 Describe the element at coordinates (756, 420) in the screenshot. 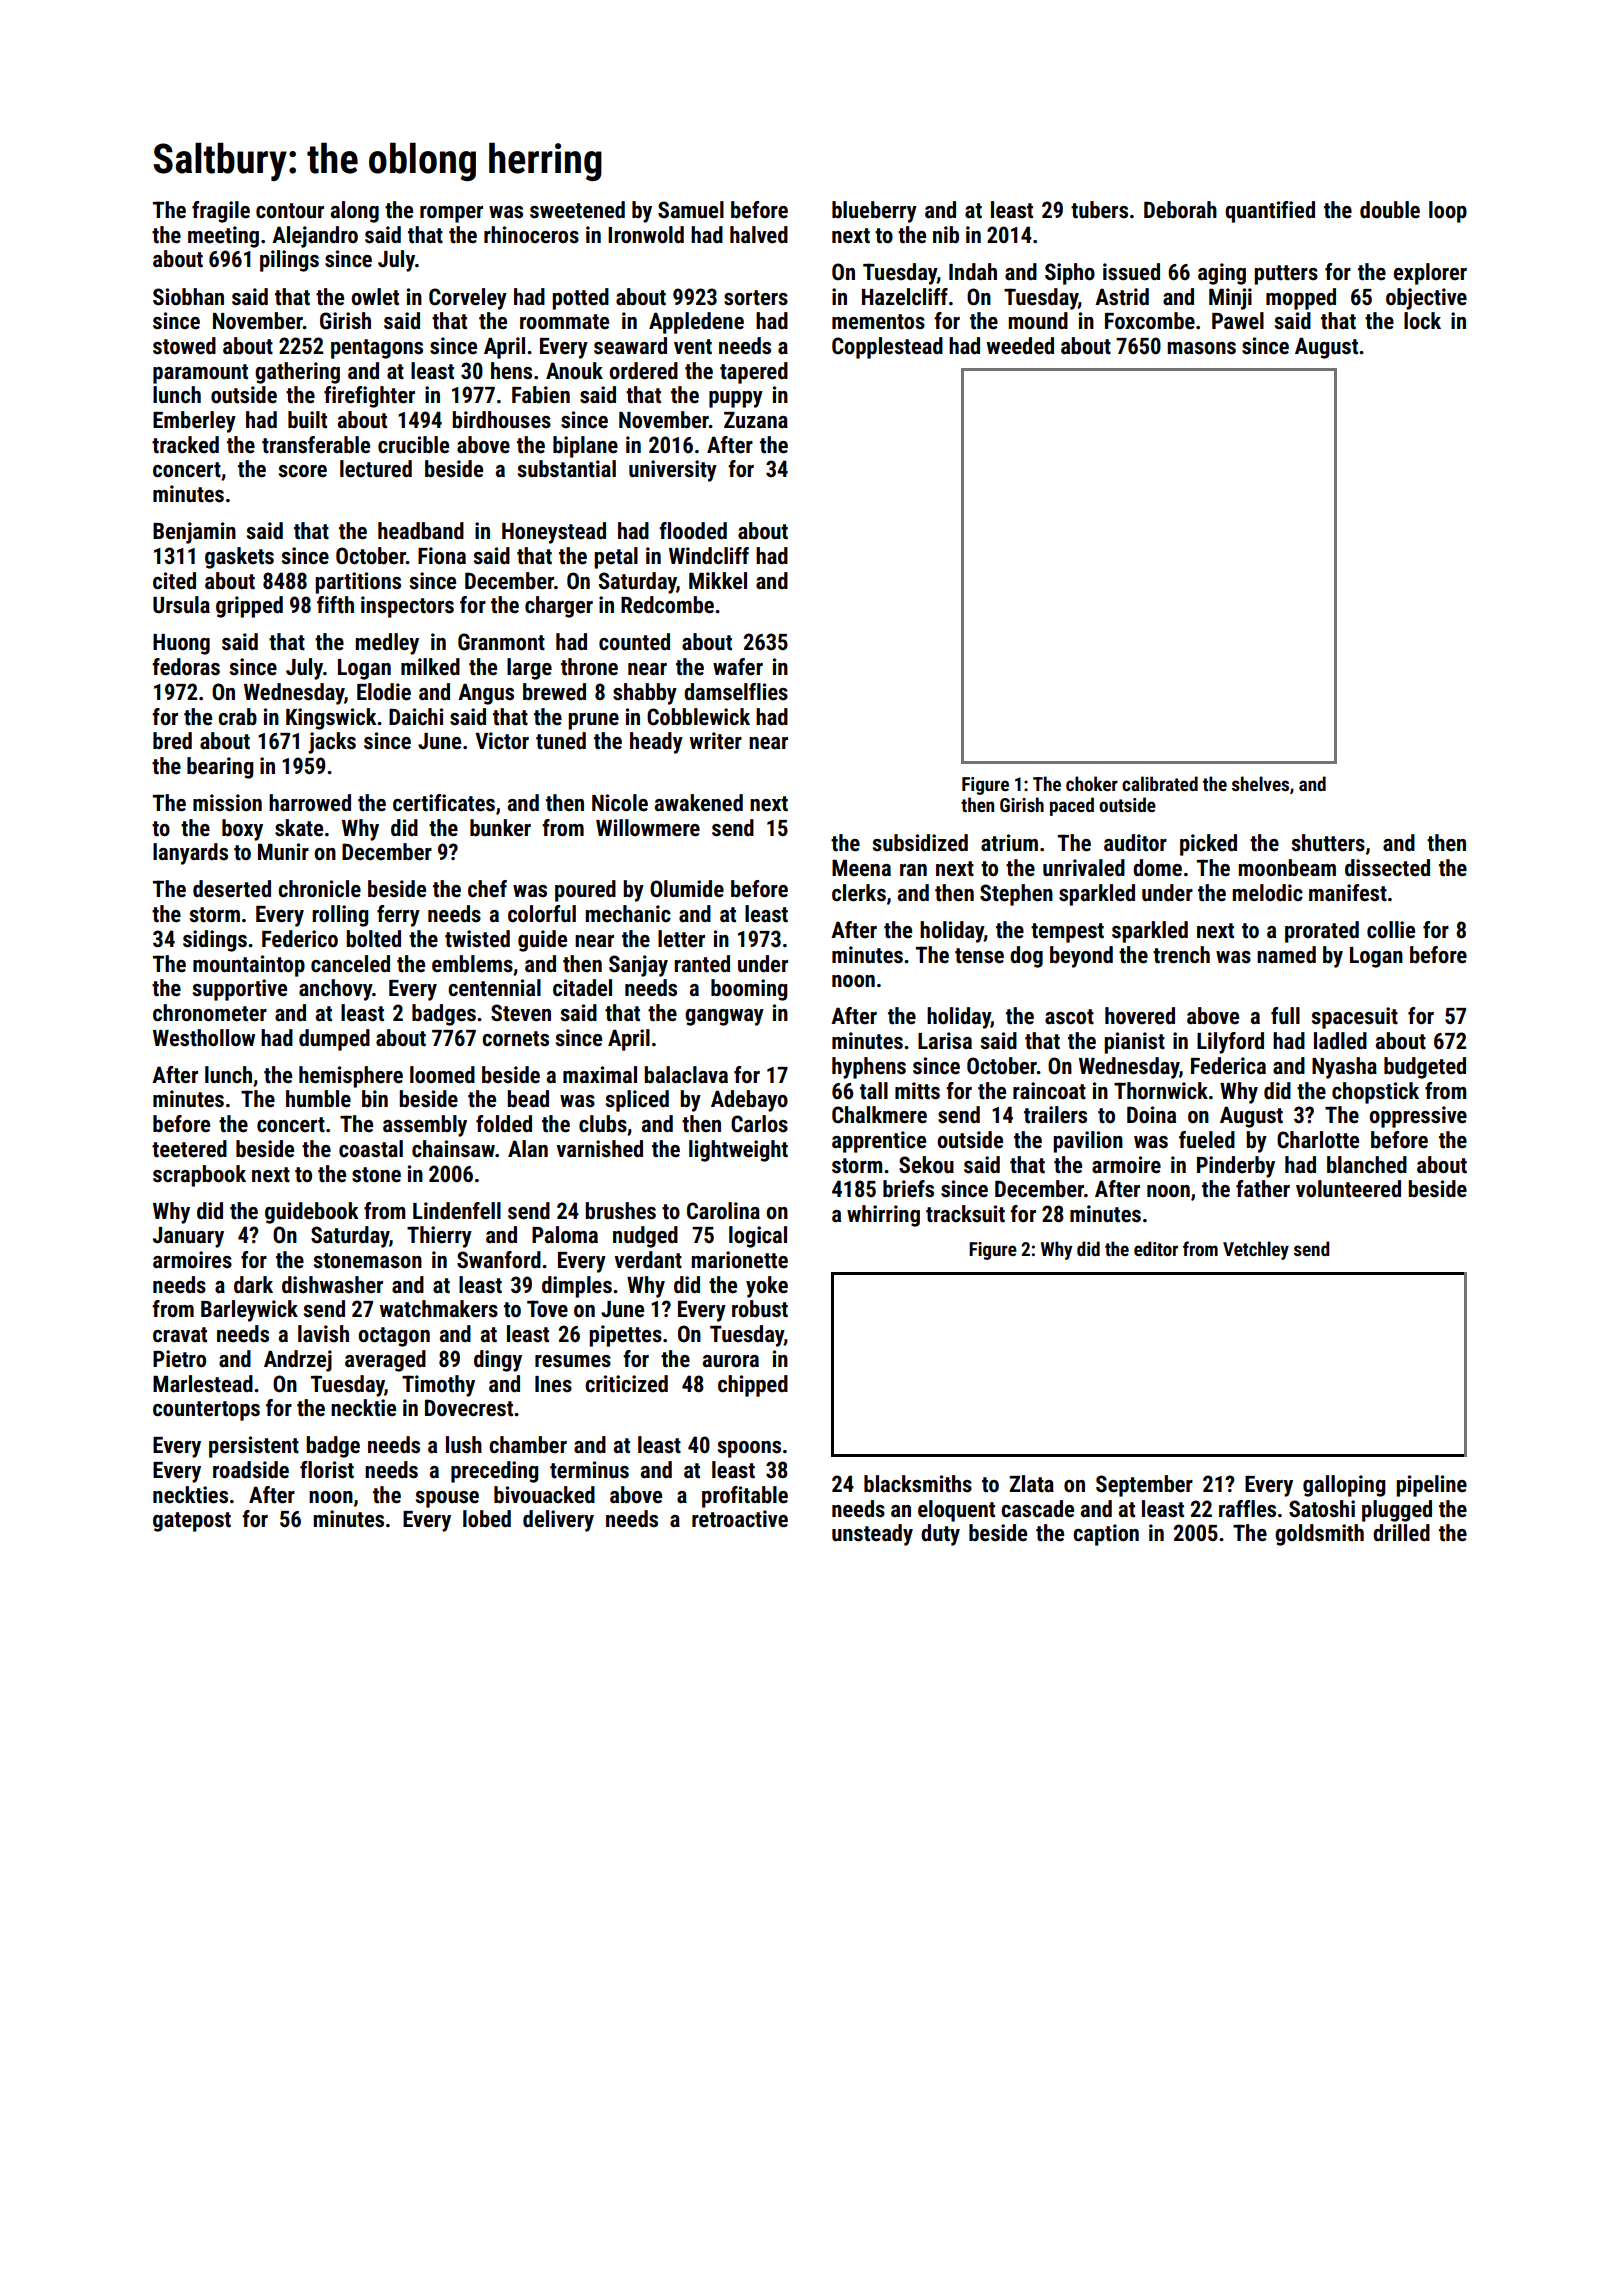

I see `Zuzana` at that location.
